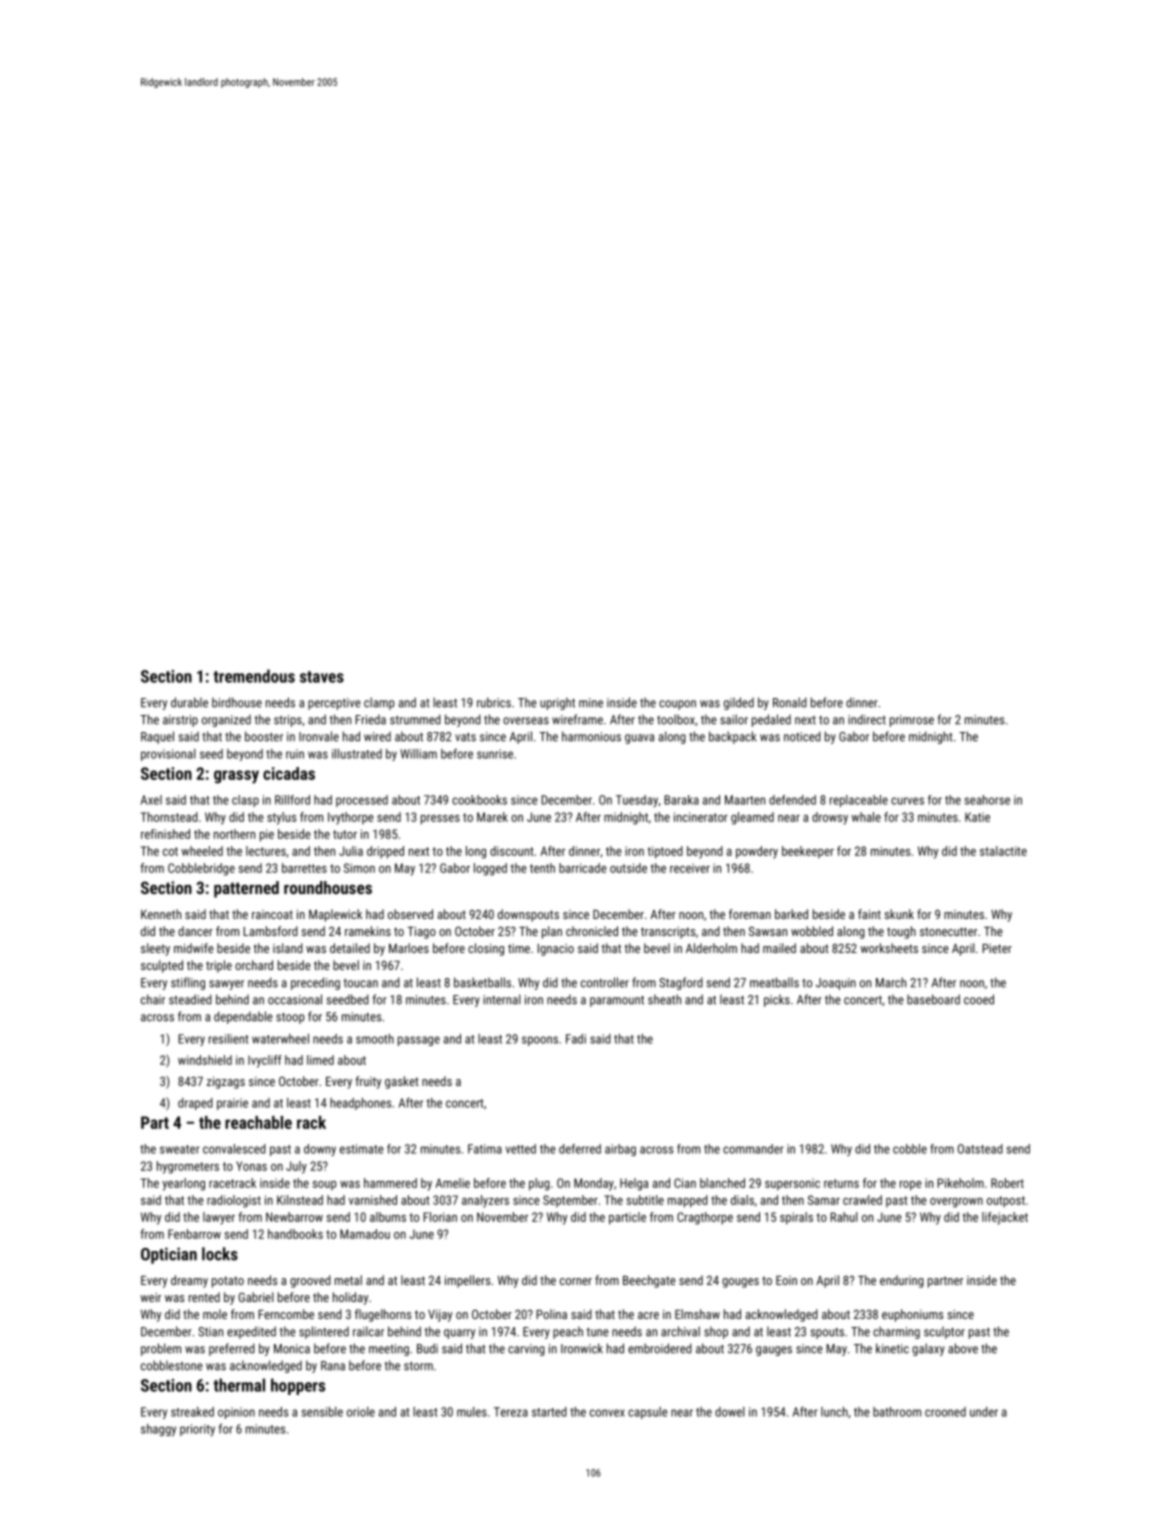  What do you see at coordinates (288, 721) in the screenshot?
I see `strips` at bounding box center [288, 721].
